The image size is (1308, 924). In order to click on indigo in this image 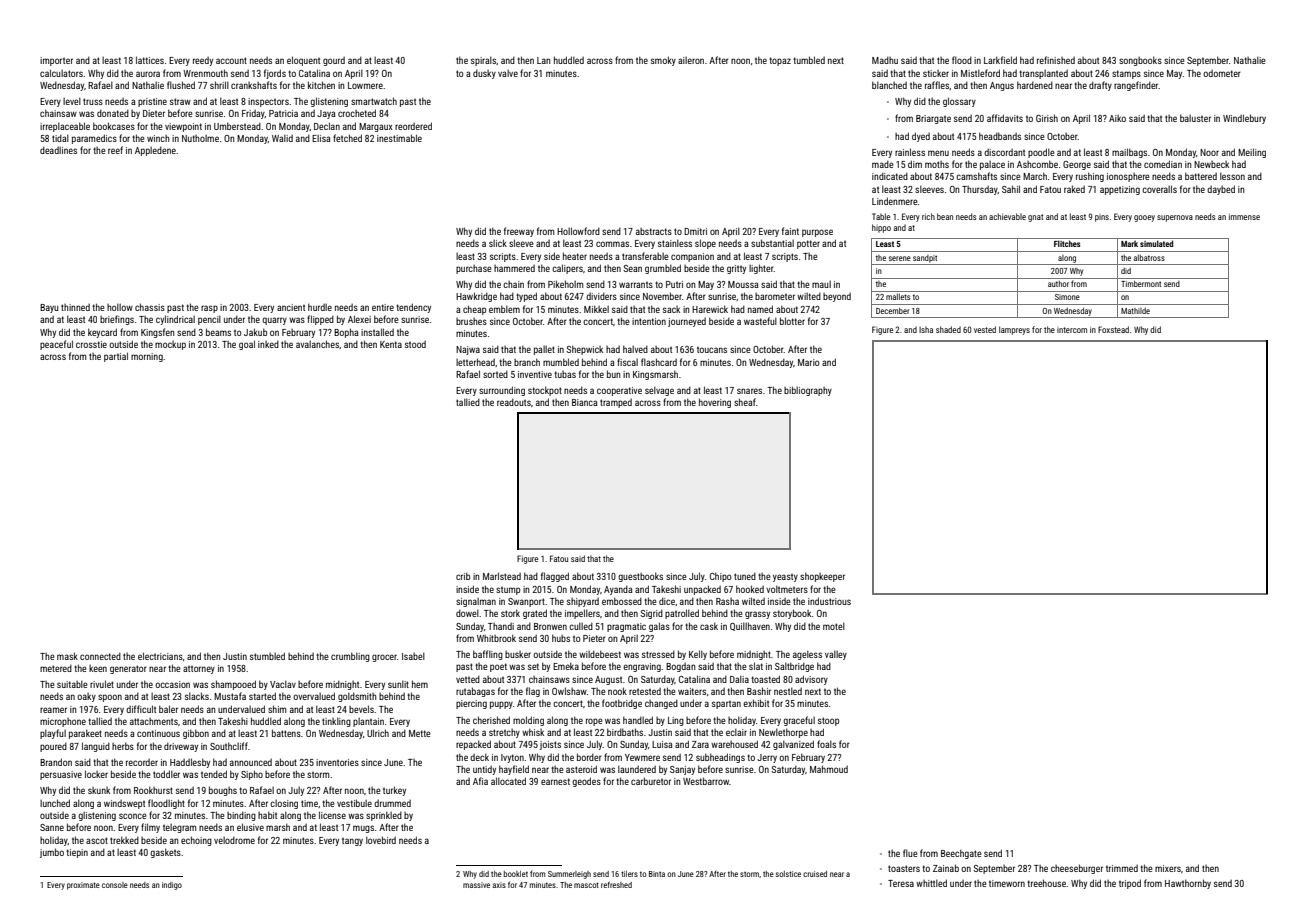, I will do `click(172, 886)`.
